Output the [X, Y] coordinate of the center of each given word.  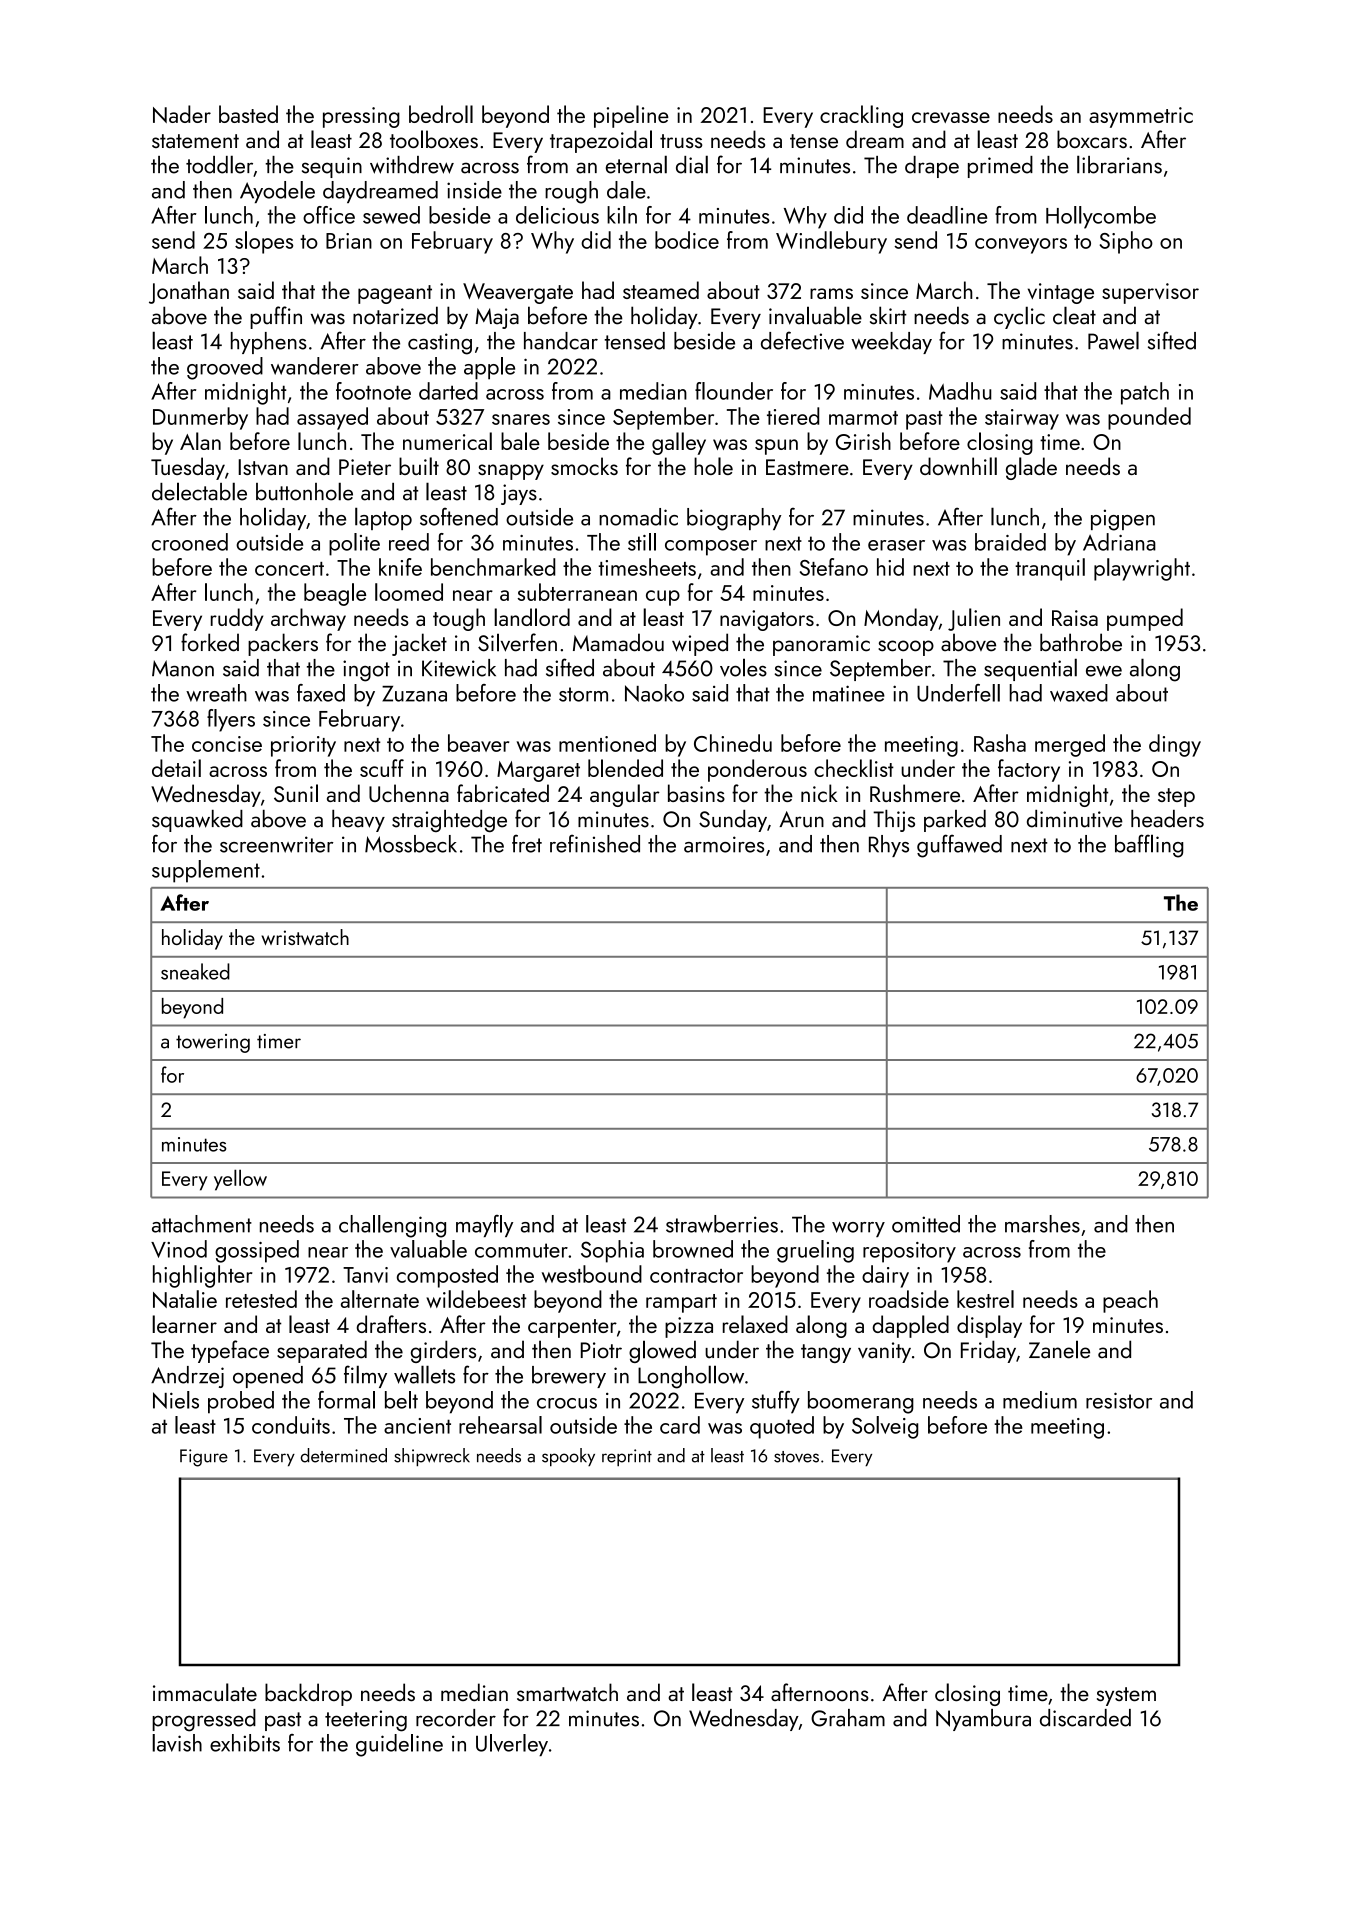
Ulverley [512, 1745]
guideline [399, 1745]
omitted [926, 1224]
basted [248, 114]
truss [681, 141]
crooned [190, 542]
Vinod [179, 1249]
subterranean [577, 592]
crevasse [951, 117]
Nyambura [983, 1720]
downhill [958, 466]
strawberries [722, 1224]
